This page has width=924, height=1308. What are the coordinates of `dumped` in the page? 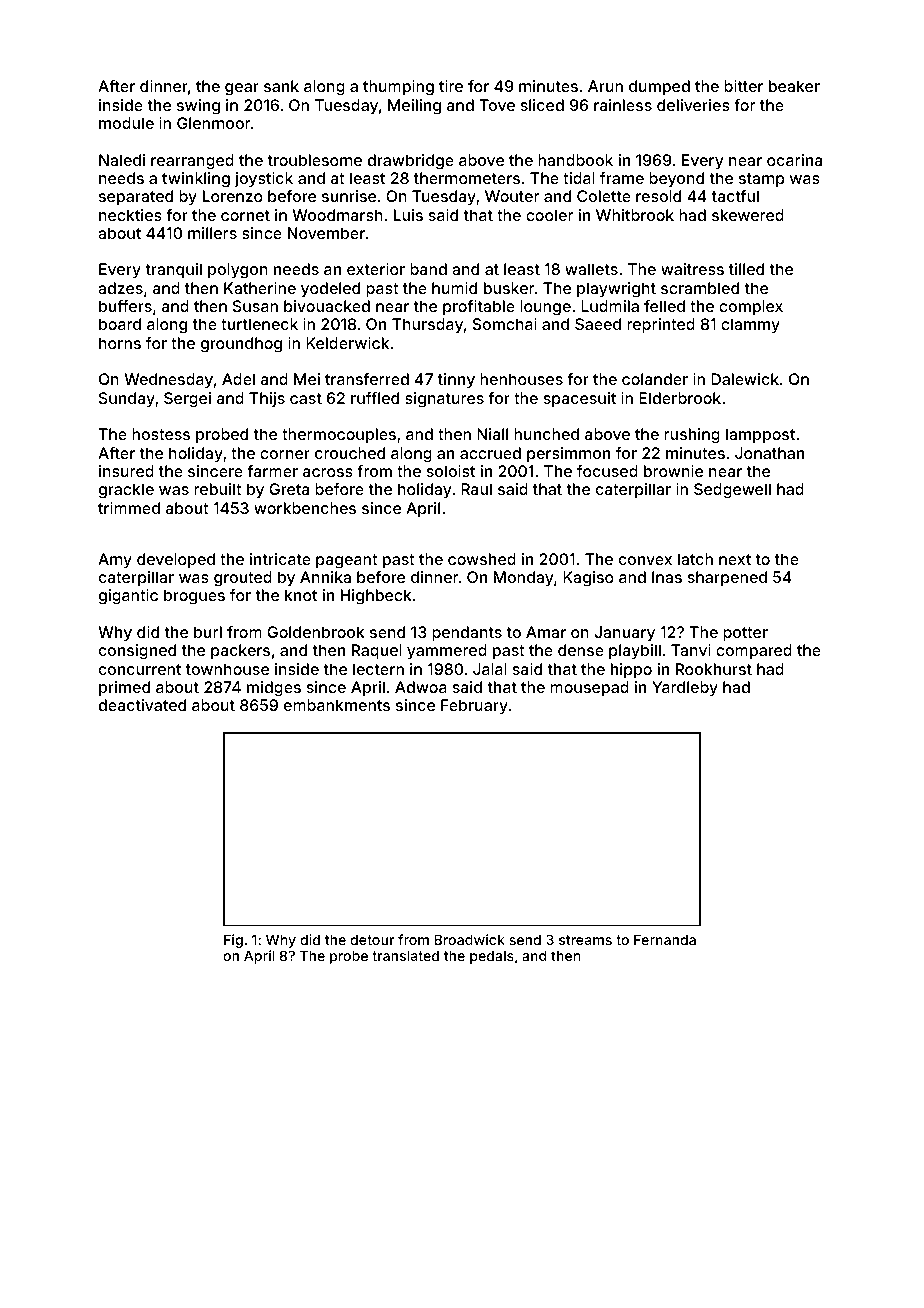 It's located at (659, 88).
